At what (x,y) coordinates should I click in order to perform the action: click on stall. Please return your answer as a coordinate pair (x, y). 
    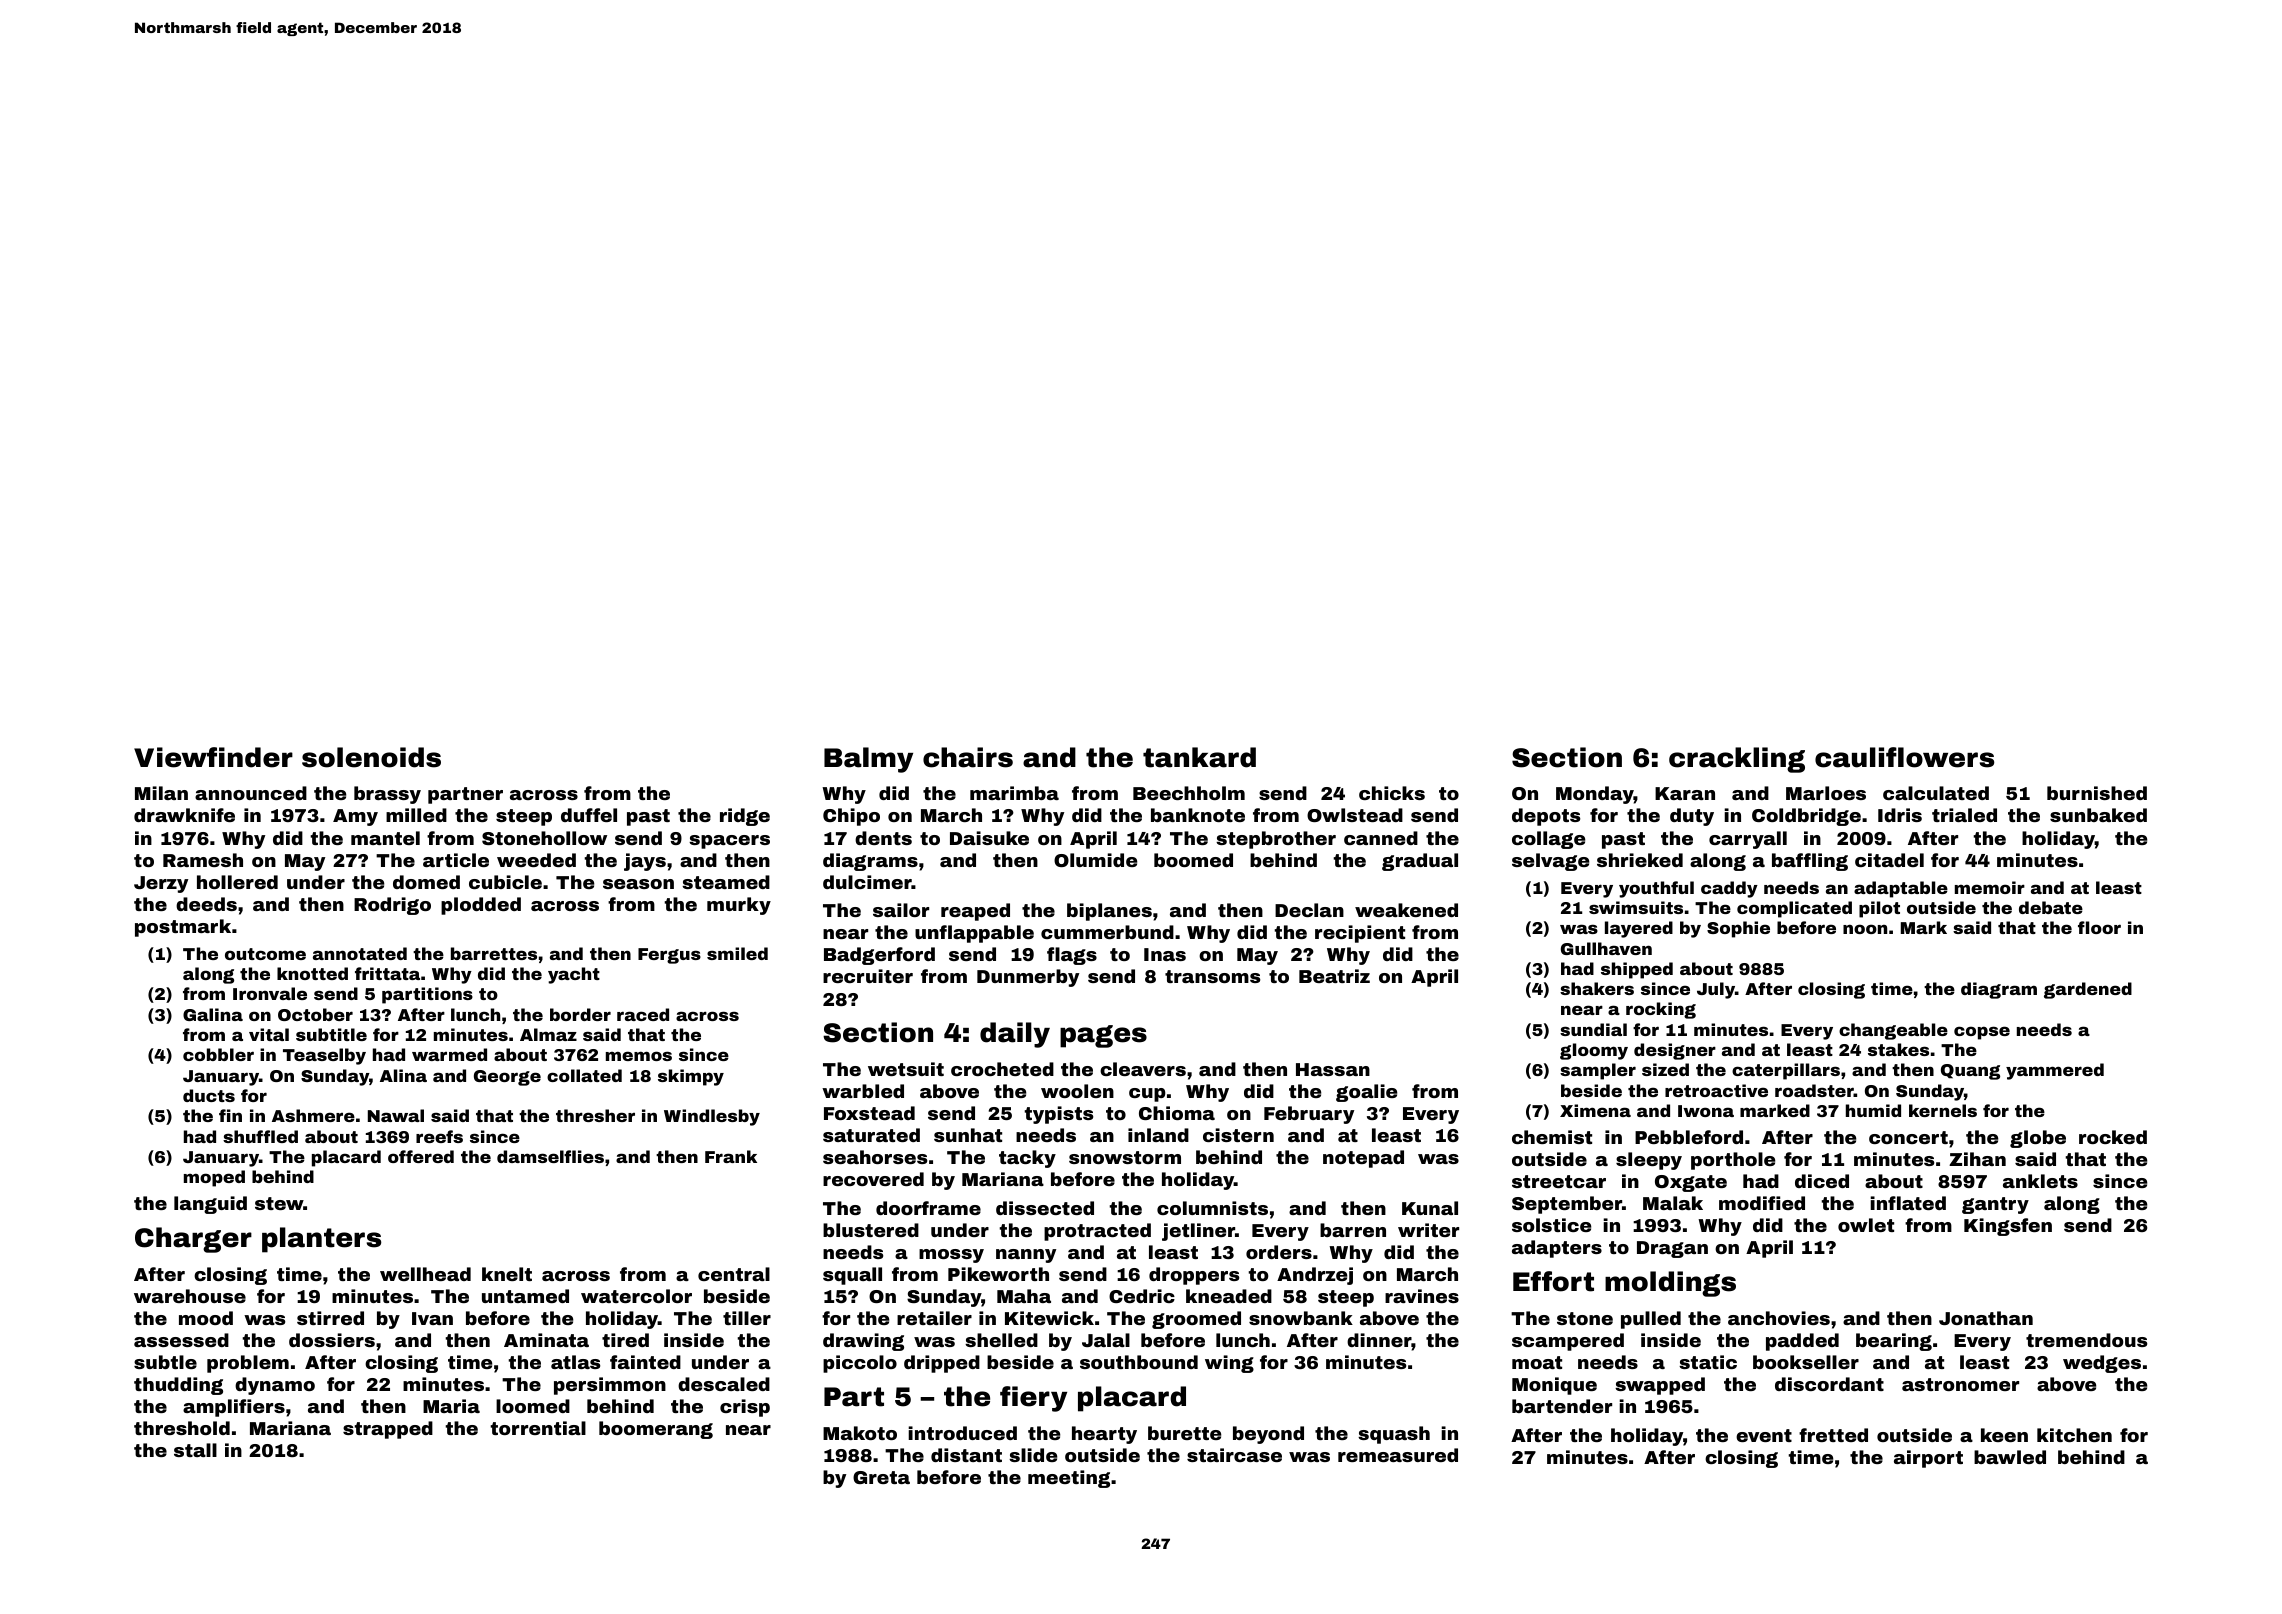
    Looking at the image, I should click on (195, 1450).
